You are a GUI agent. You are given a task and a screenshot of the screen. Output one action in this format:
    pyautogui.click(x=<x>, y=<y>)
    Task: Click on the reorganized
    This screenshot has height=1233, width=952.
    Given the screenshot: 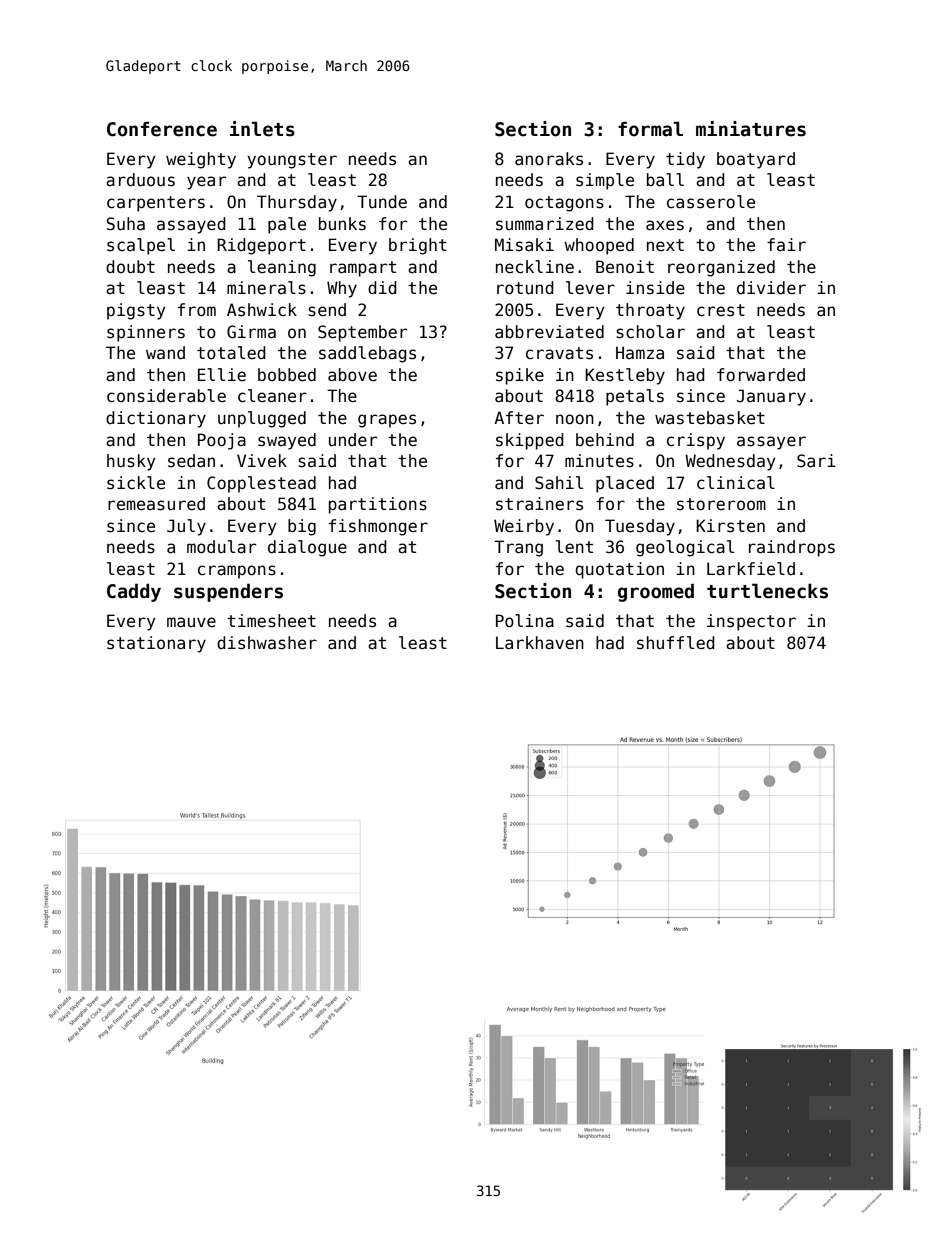 What is the action you would take?
    pyautogui.click(x=721, y=268)
